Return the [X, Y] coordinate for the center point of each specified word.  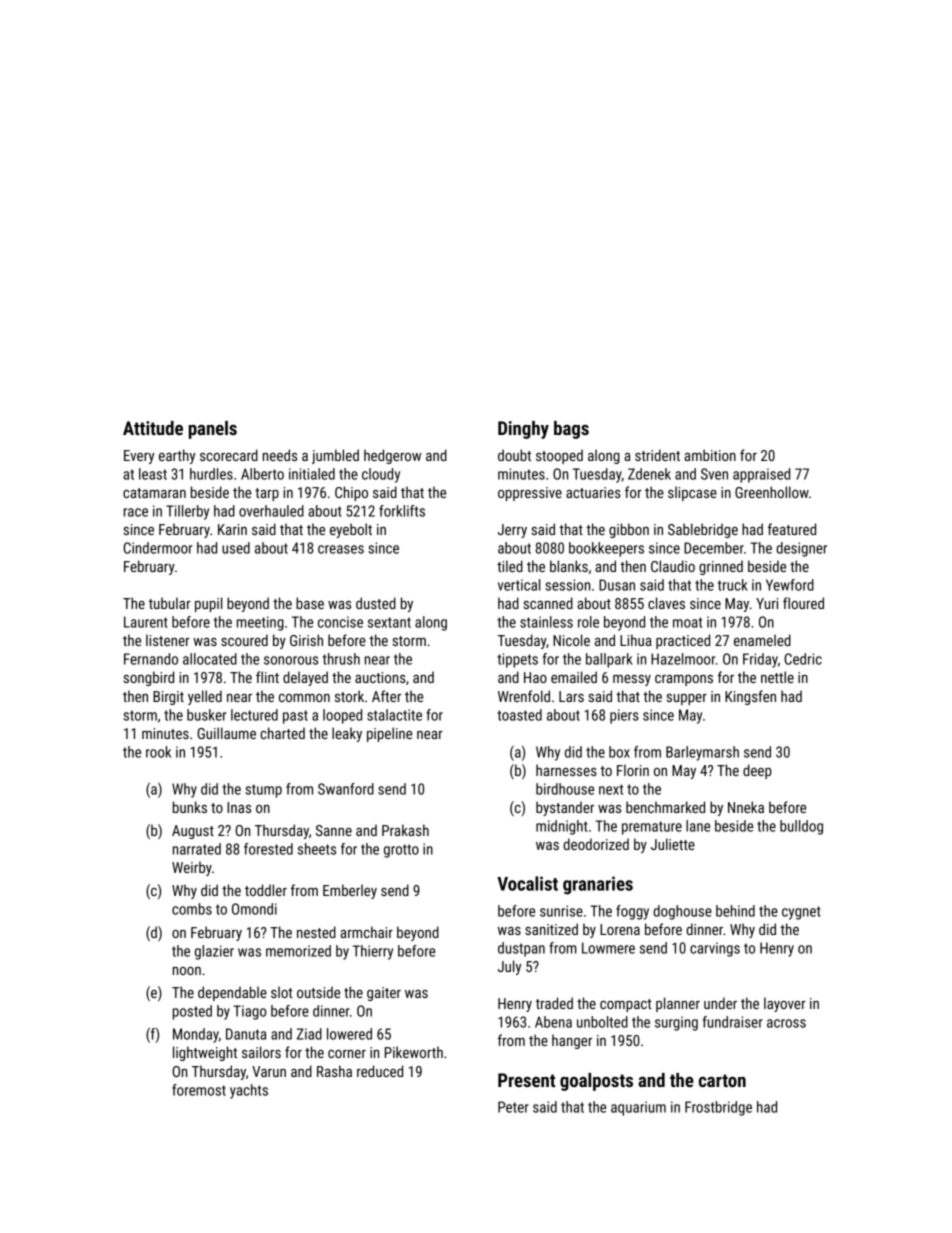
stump [263, 791]
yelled [205, 697]
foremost [199, 1090]
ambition [710, 455]
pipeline [389, 734]
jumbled [335, 456]
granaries [598, 885]
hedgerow [392, 456]
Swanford [346, 789]
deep [757, 771]
